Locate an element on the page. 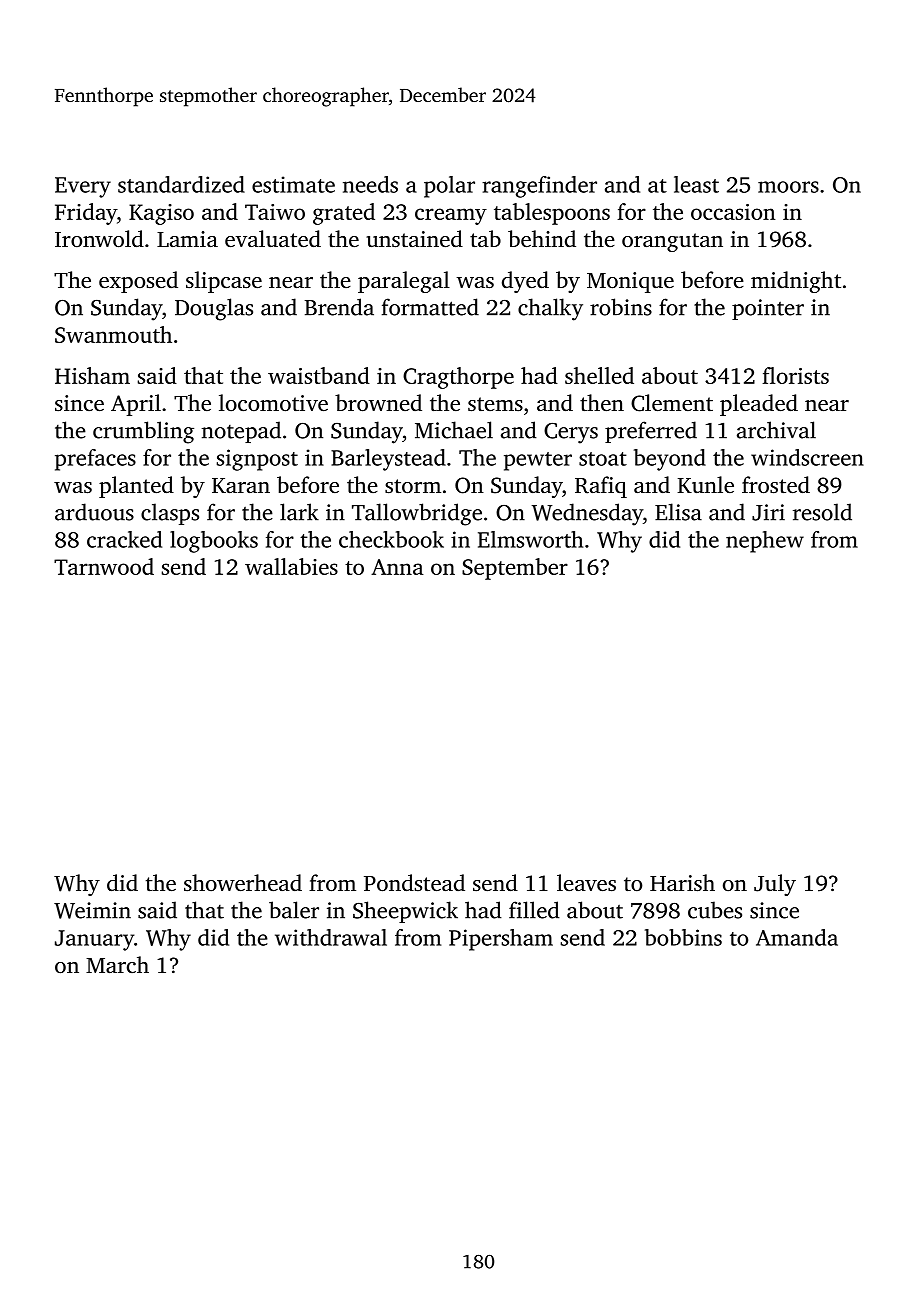 This document has width=924, height=1311. needs is located at coordinates (370, 184).
